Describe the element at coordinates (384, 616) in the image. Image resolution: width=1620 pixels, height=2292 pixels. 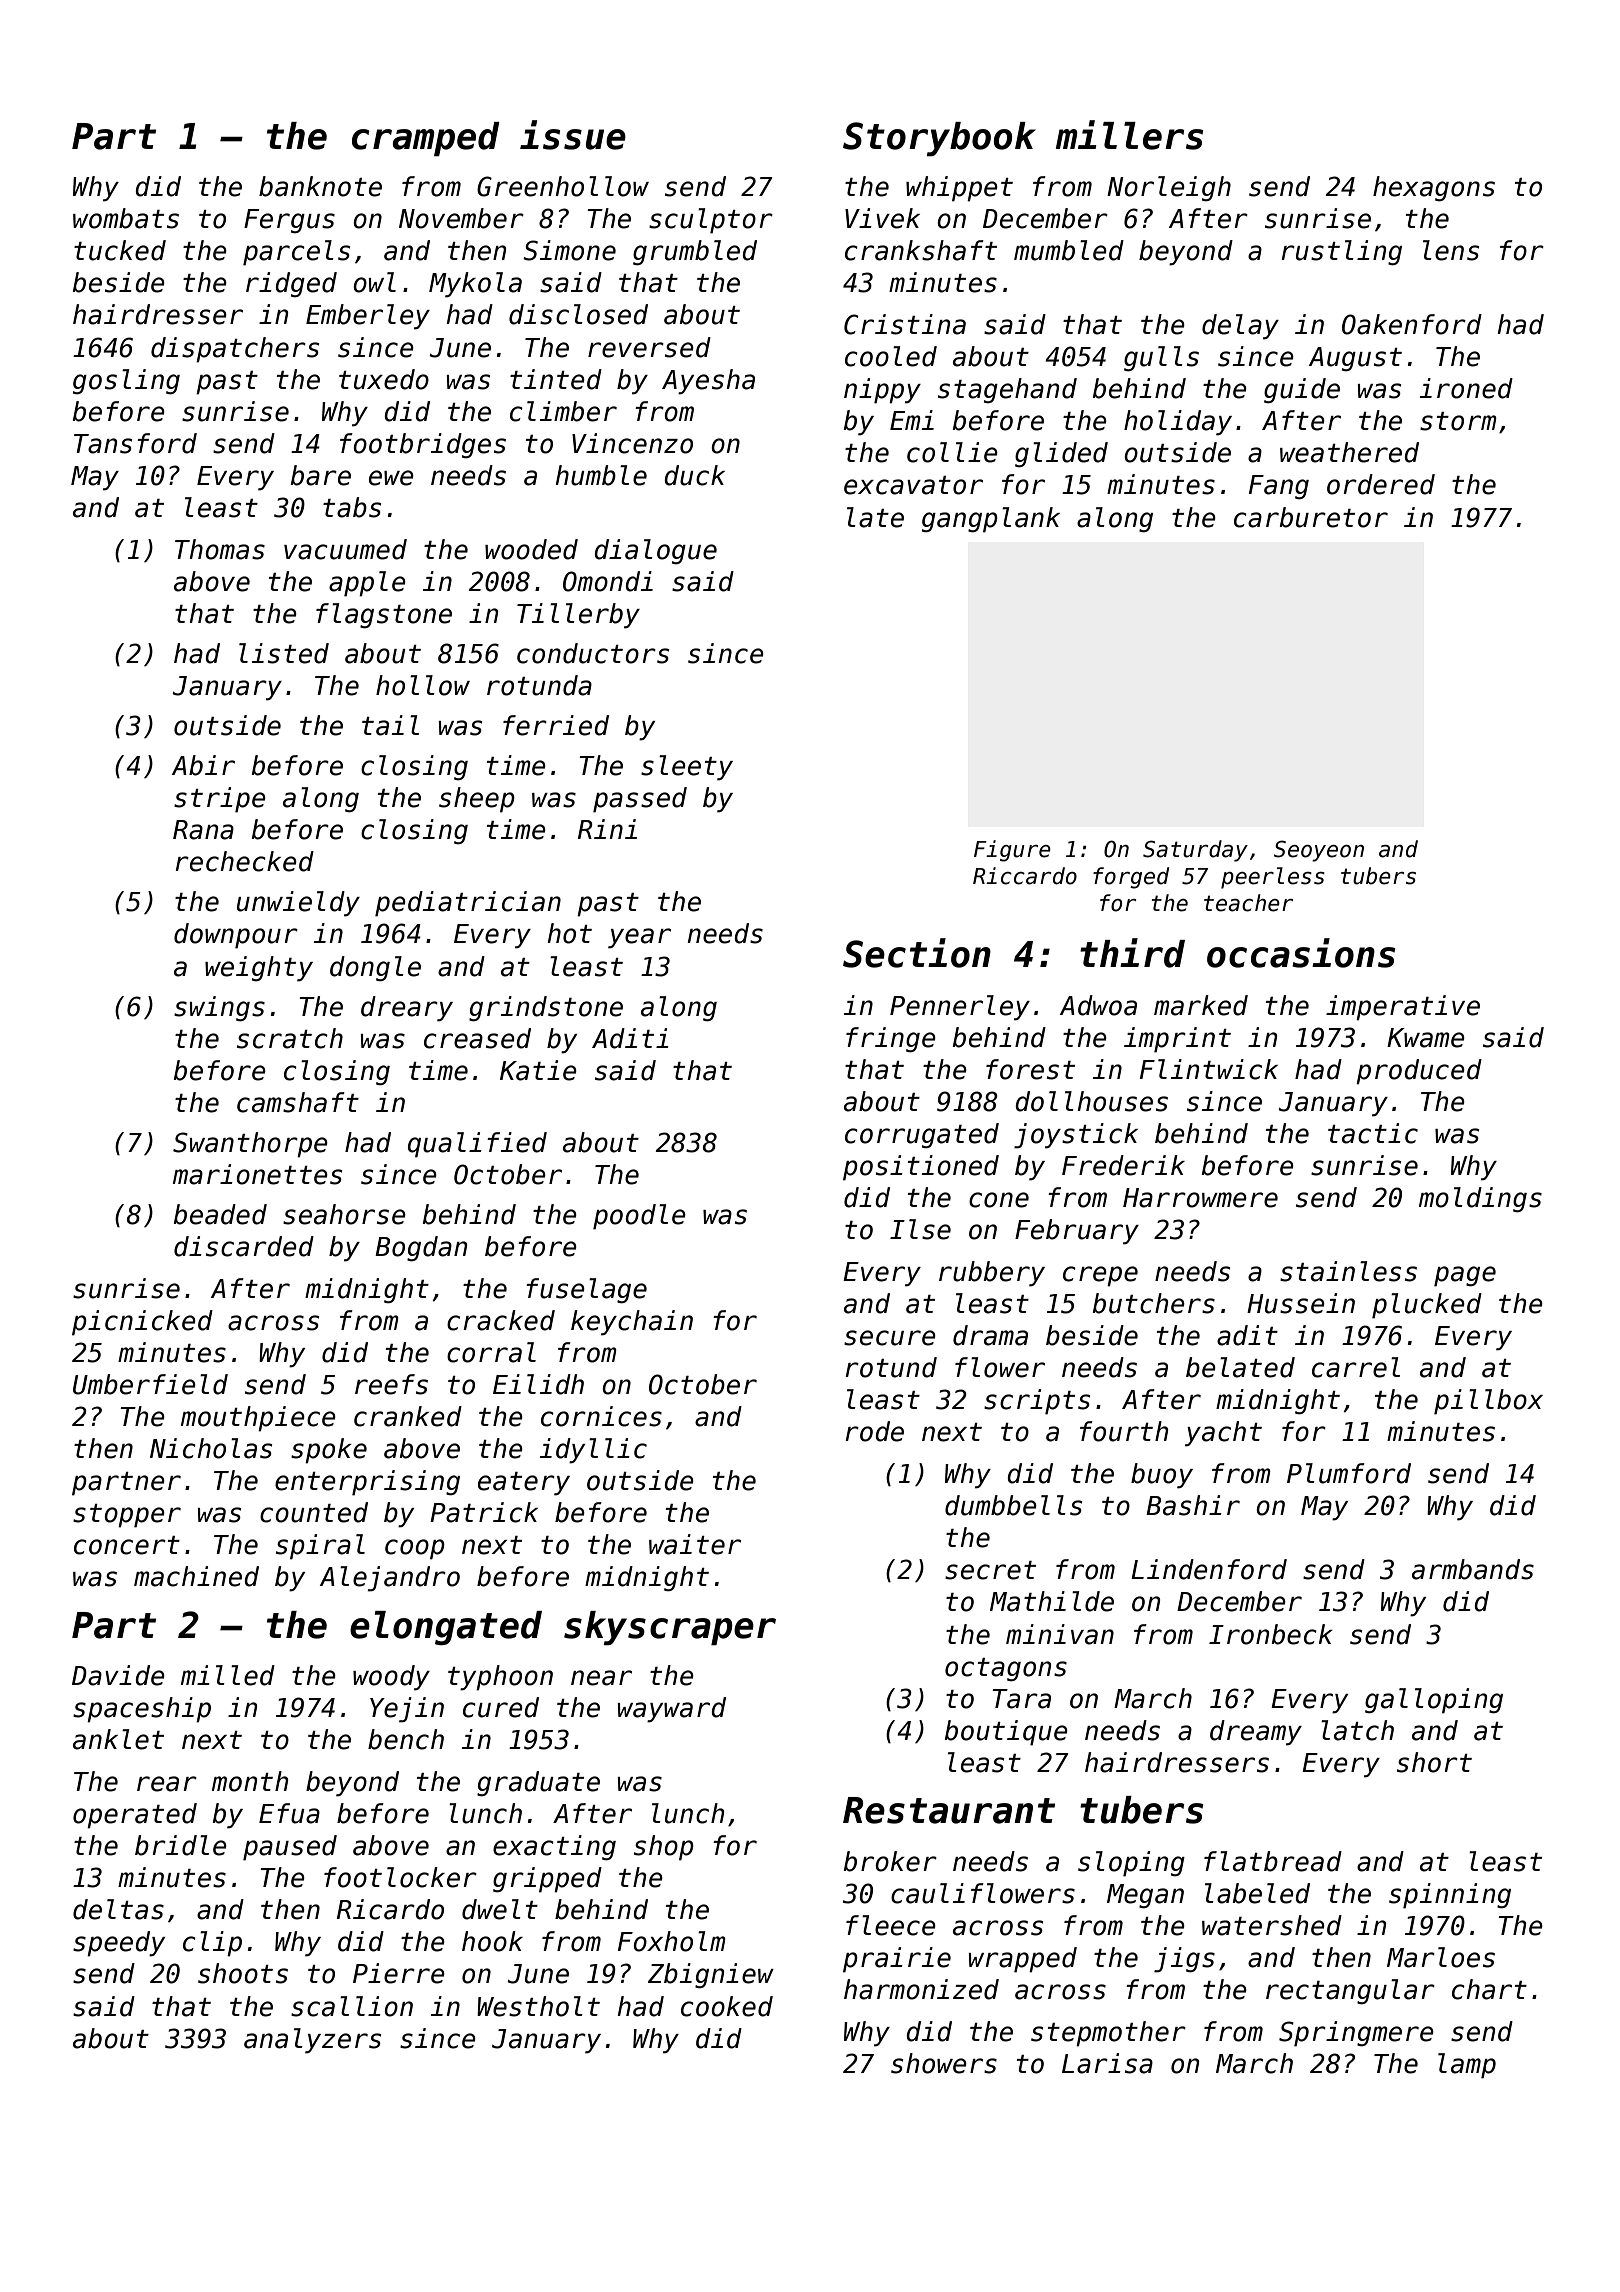
I see `flagstone` at that location.
